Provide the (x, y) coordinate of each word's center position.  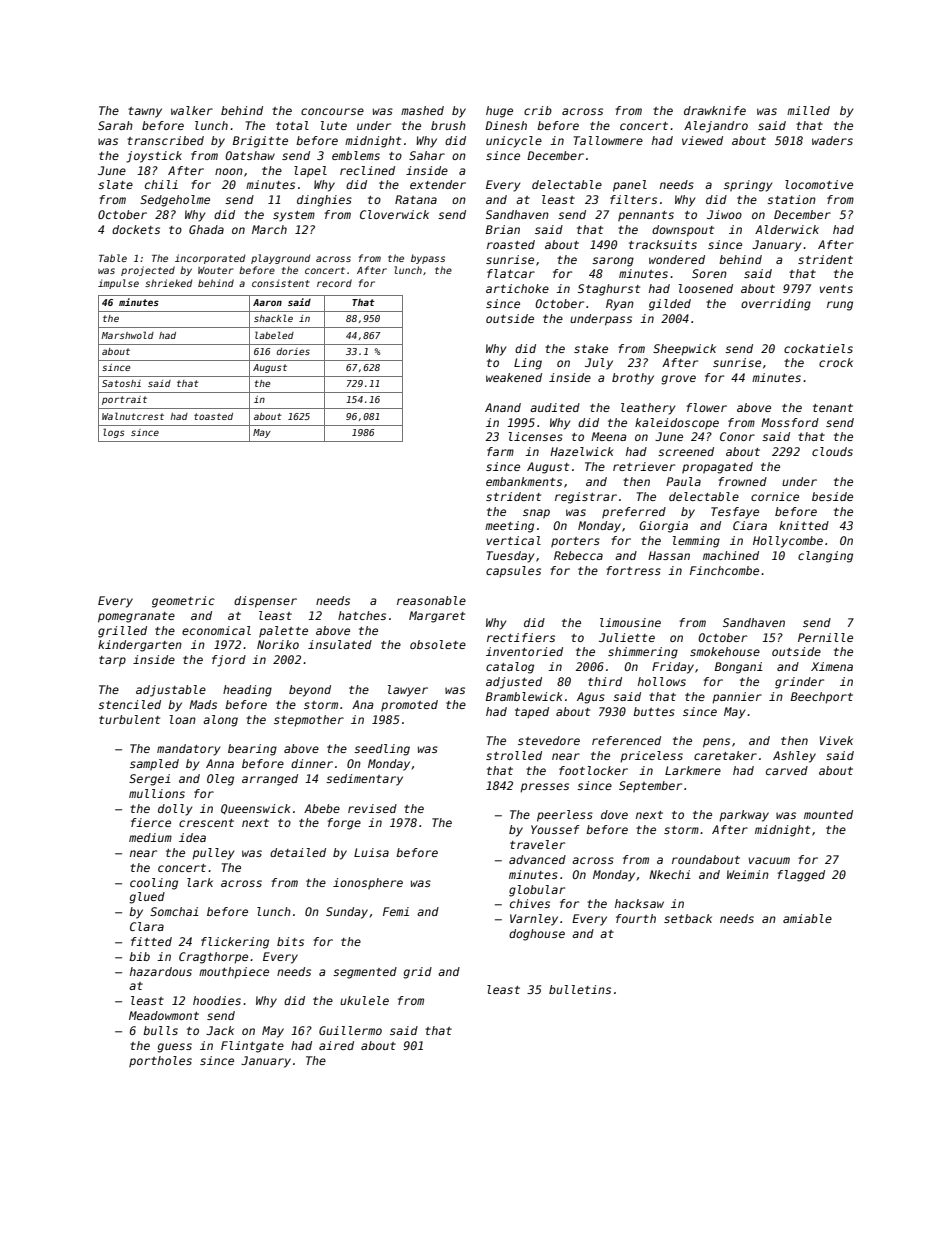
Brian (503, 229)
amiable (807, 918)
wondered (677, 259)
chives (530, 903)
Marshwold (127, 335)
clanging (825, 557)
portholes (160, 1062)
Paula (683, 481)
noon (229, 171)
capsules (513, 572)
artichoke (517, 288)
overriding (776, 305)
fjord (229, 661)
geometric (183, 602)
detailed (298, 852)
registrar (586, 498)
